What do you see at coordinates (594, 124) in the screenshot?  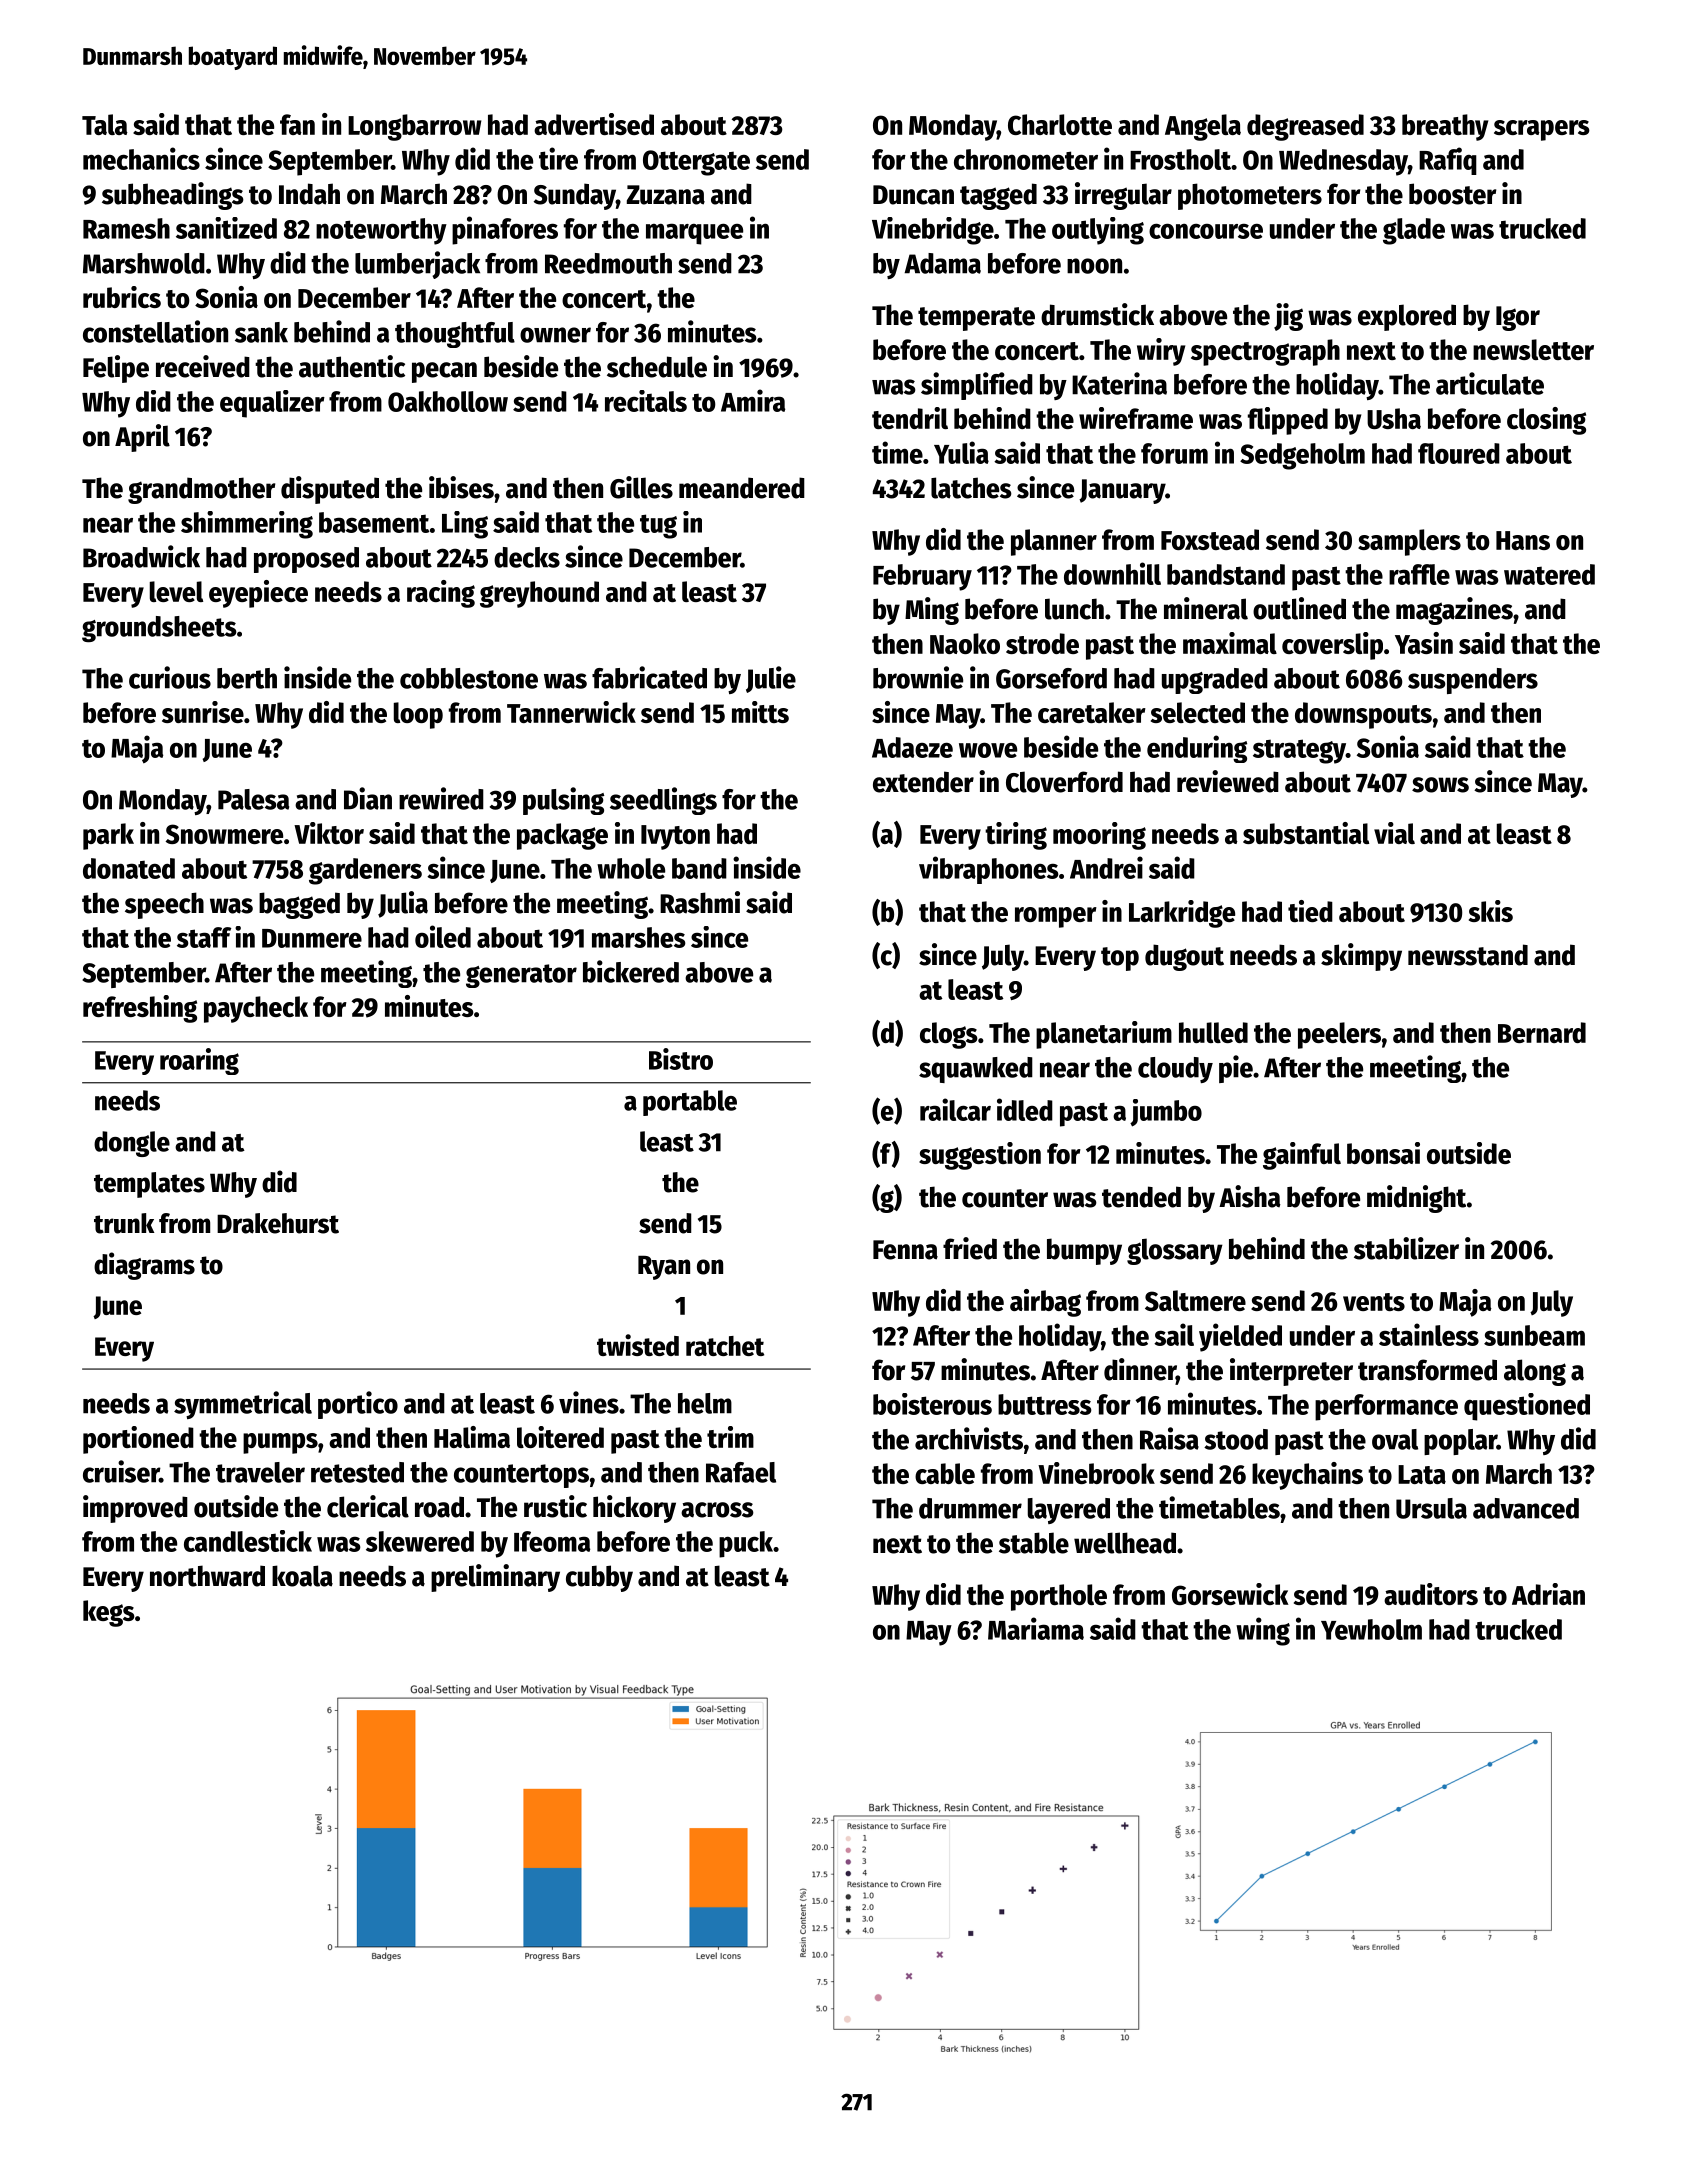 I see `advertised` at bounding box center [594, 124].
